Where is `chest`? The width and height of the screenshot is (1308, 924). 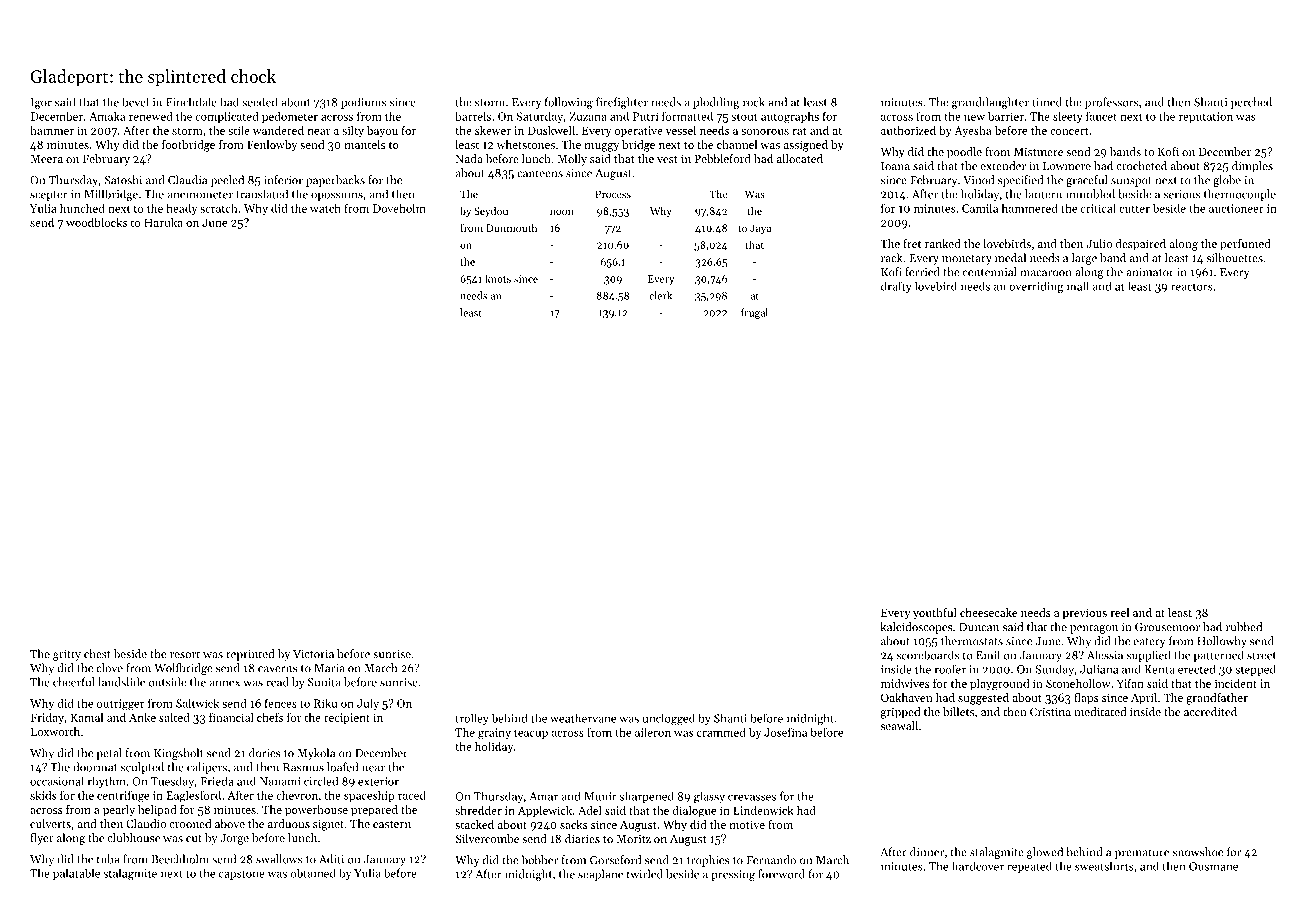
chest is located at coordinates (97, 654).
